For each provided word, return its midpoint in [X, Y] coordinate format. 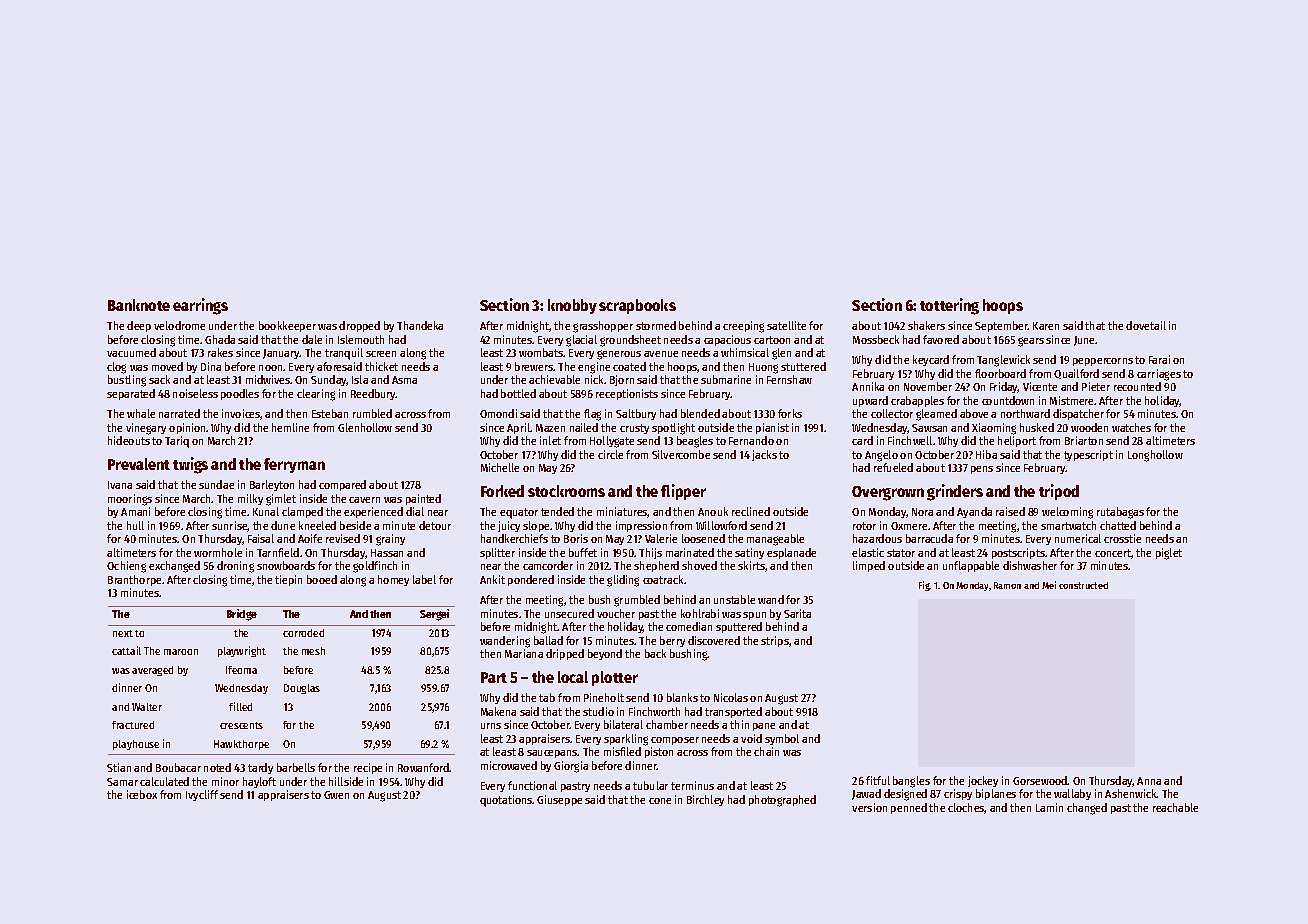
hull [135, 525]
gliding [623, 581]
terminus [692, 785]
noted [217, 767]
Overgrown [888, 493]
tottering [949, 306]
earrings [200, 306]
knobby [572, 306]
